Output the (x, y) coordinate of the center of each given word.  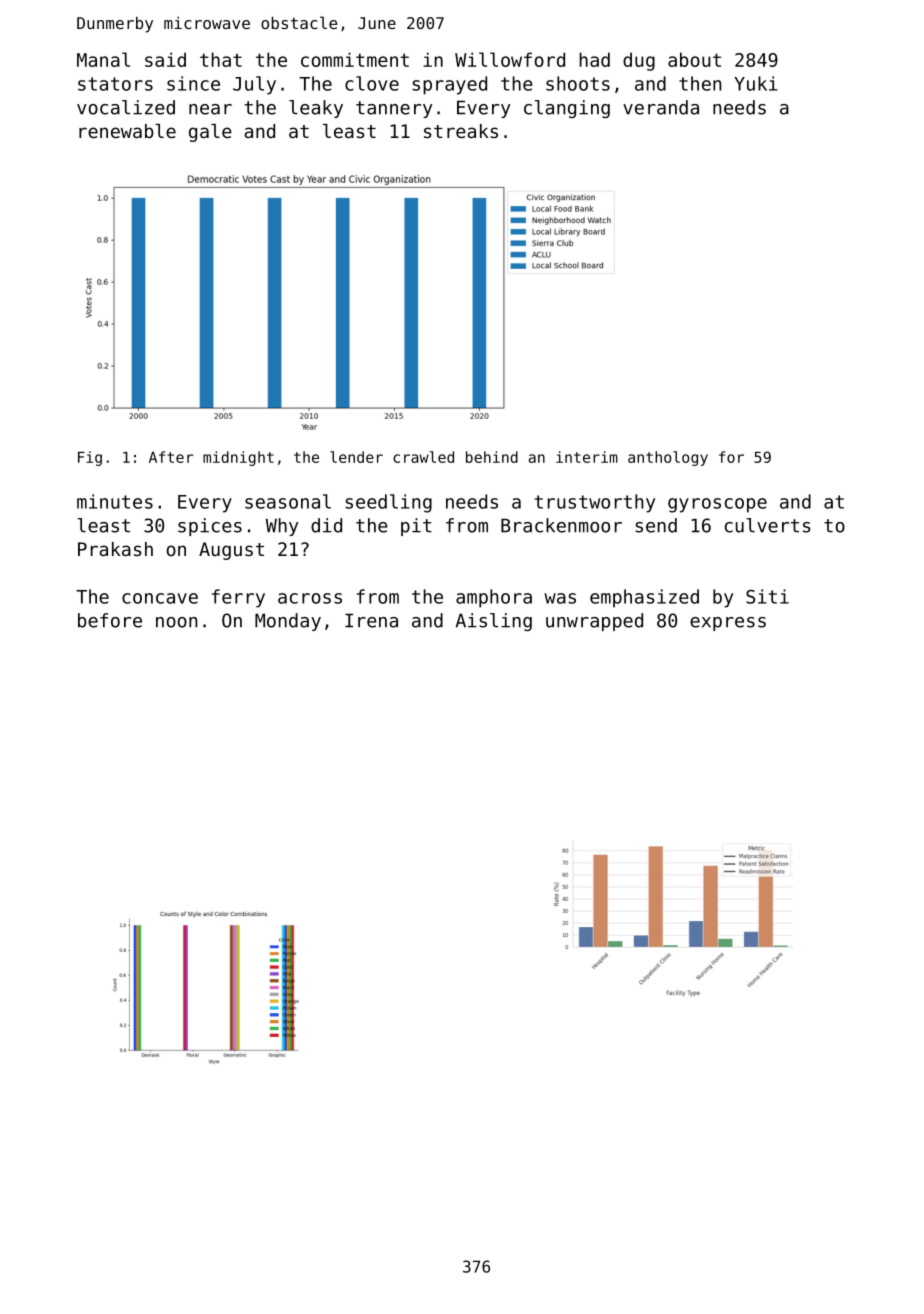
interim (587, 457)
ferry (238, 598)
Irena (371, 620)
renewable (127, 131)
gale (210, 133)
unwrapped (594, 622)
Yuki (756, 83)
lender (356, 457)
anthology (668, 458)
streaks (461, 131)
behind (492, 457)
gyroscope (717, 505)
